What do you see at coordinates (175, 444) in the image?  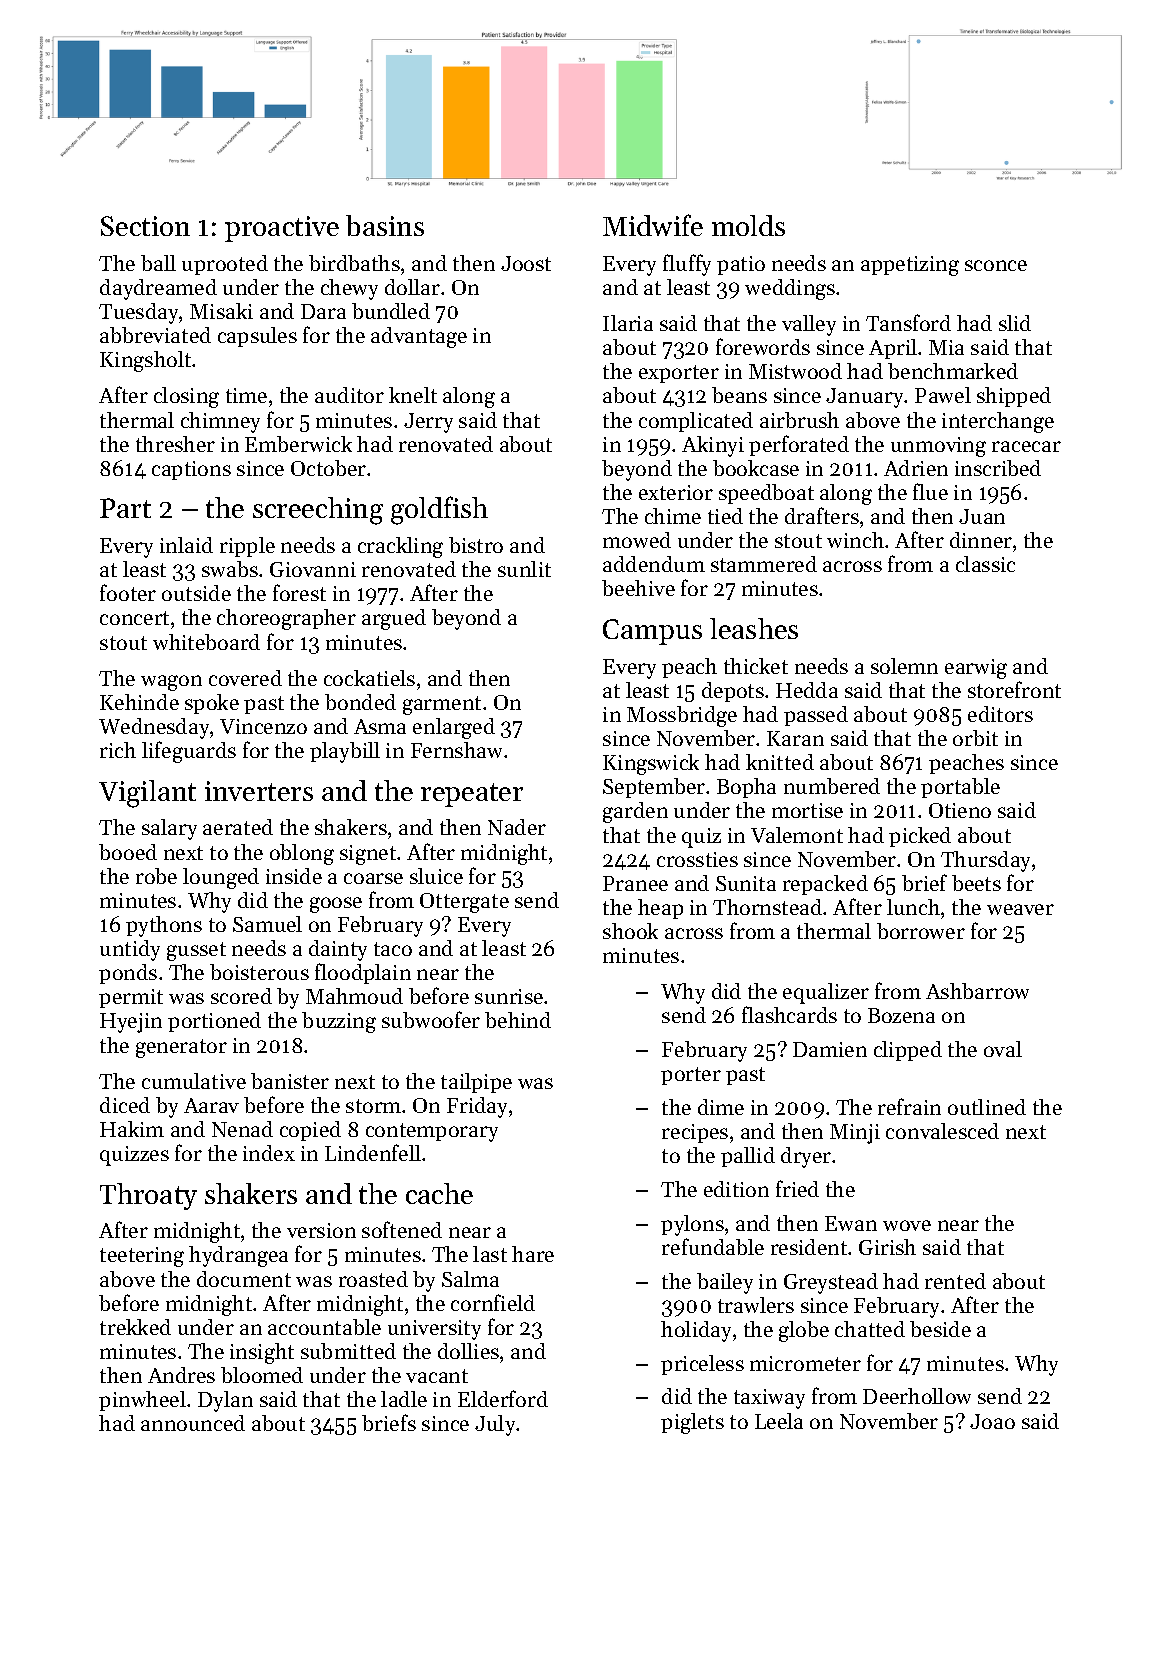 I see `thresher` at bounding box center [175, 444].
